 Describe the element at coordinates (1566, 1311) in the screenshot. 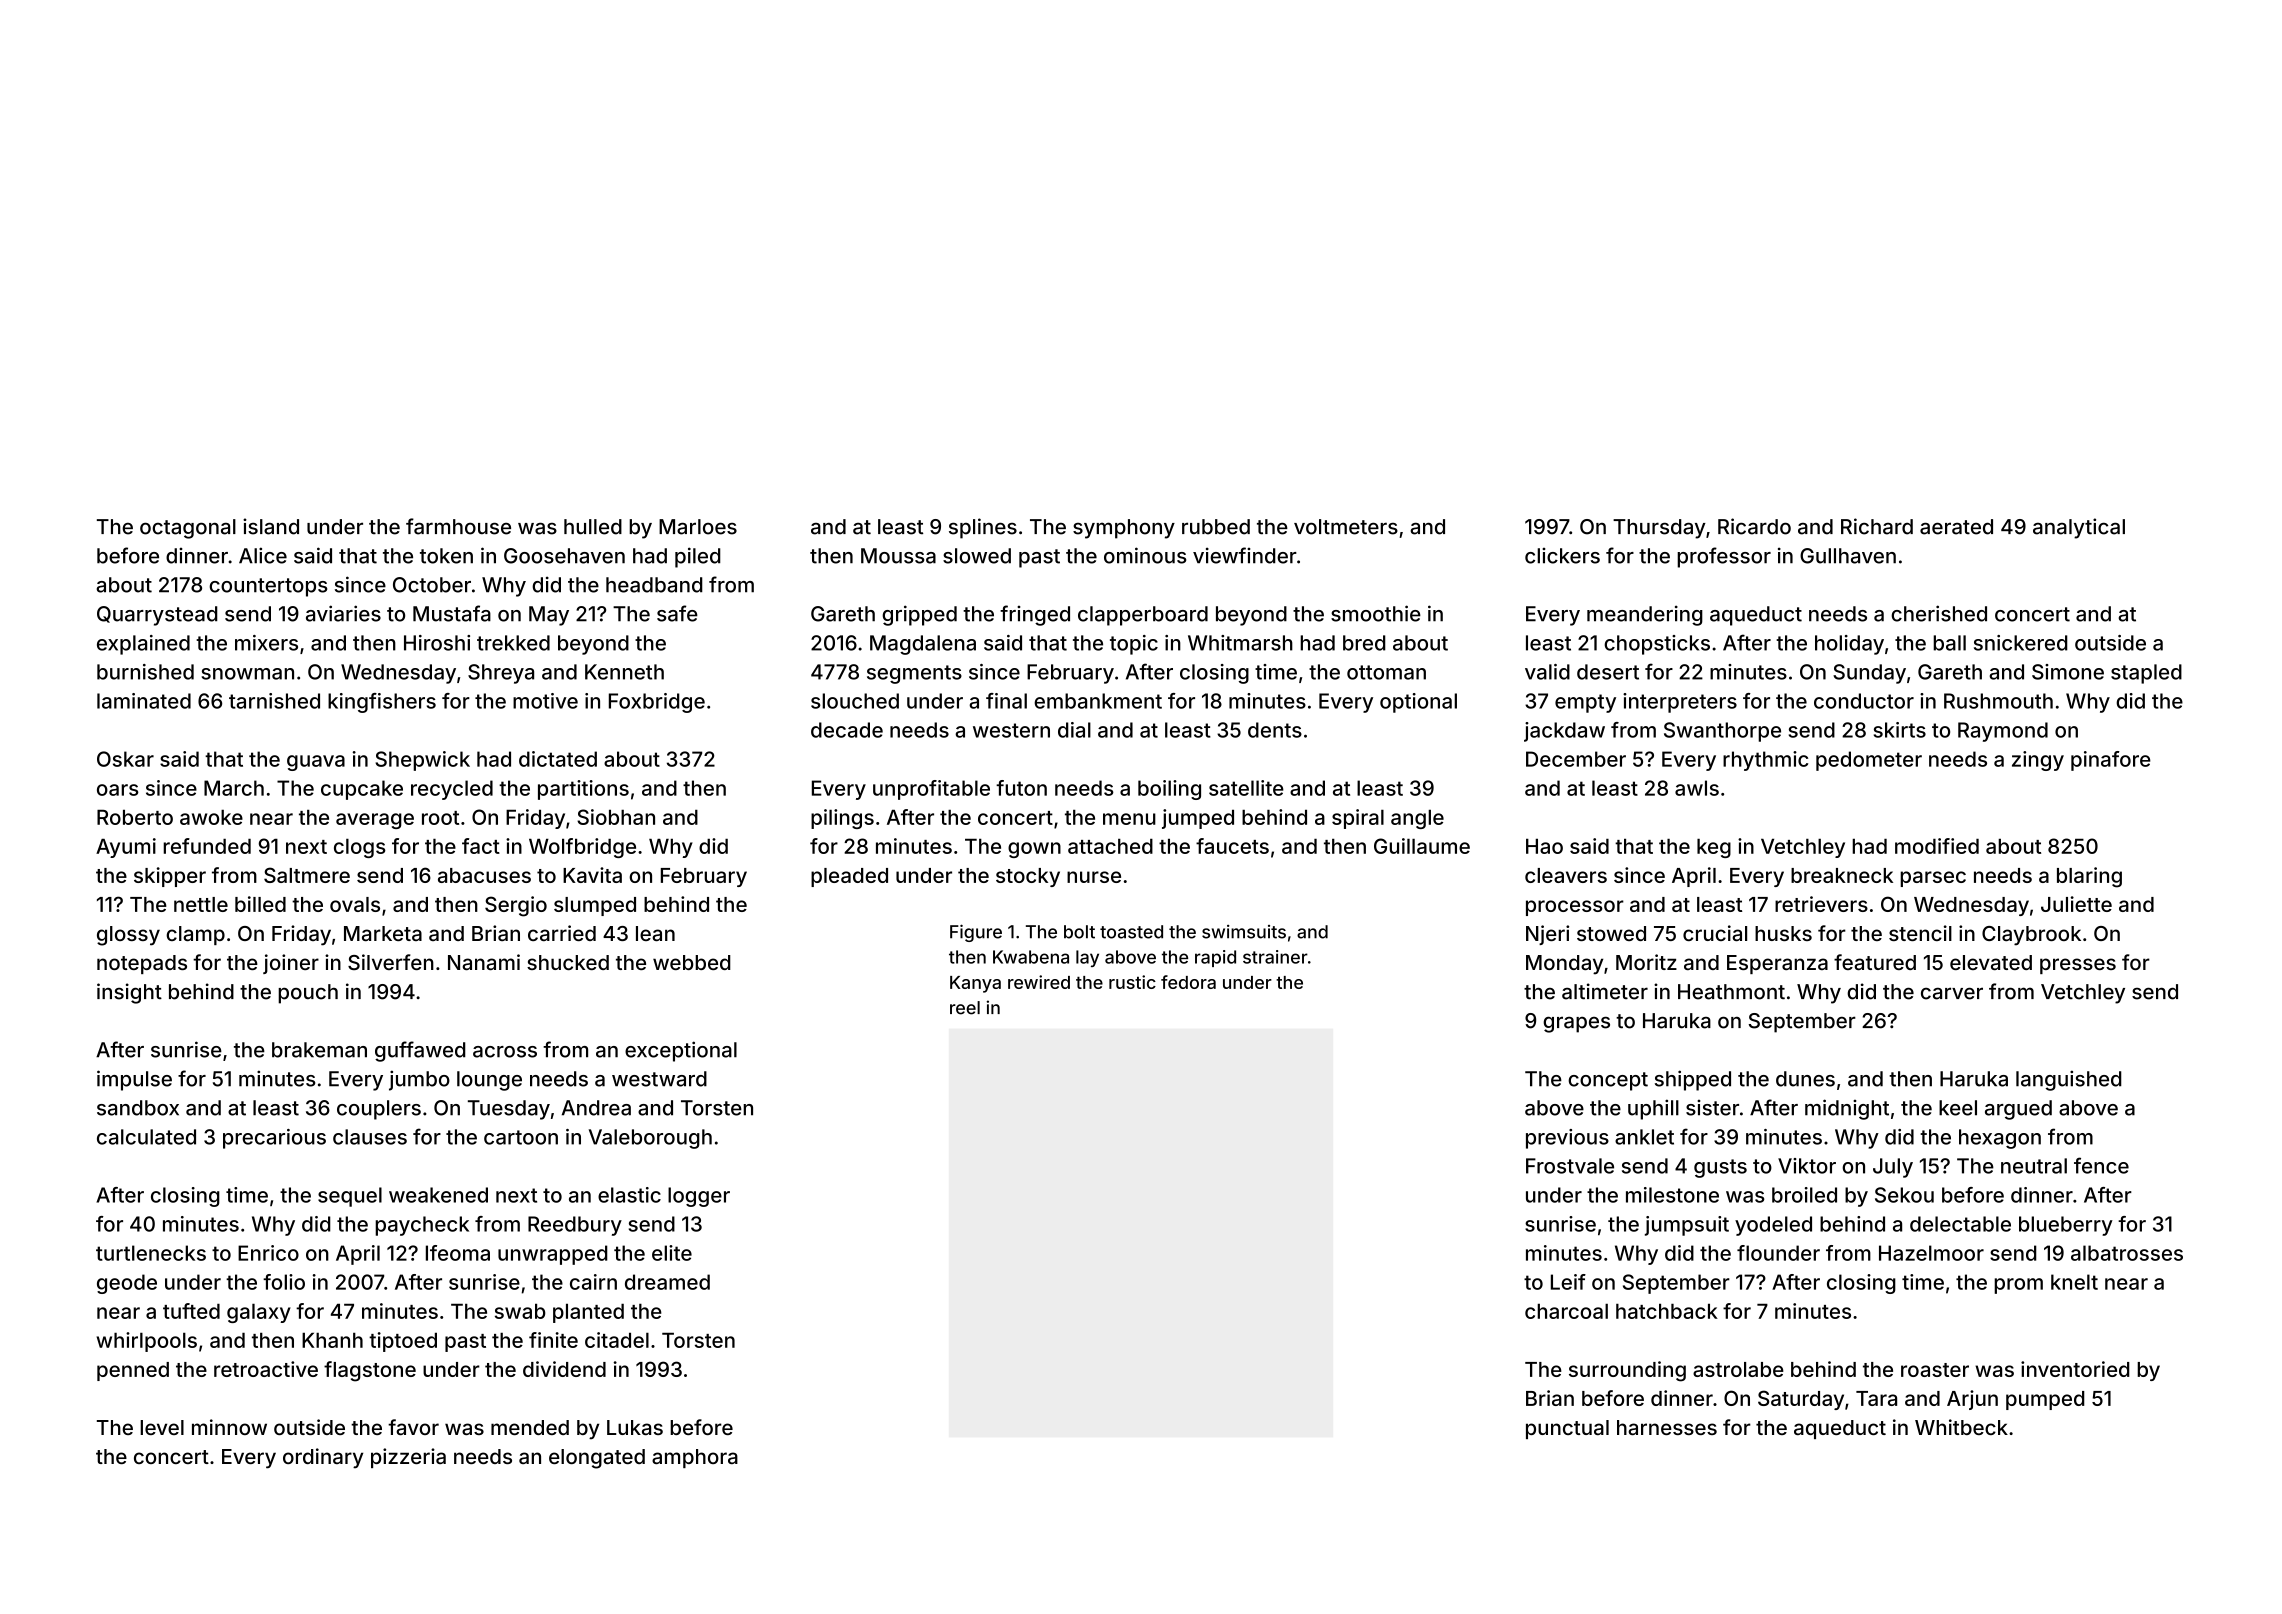

I see `charcoal` at that location.
